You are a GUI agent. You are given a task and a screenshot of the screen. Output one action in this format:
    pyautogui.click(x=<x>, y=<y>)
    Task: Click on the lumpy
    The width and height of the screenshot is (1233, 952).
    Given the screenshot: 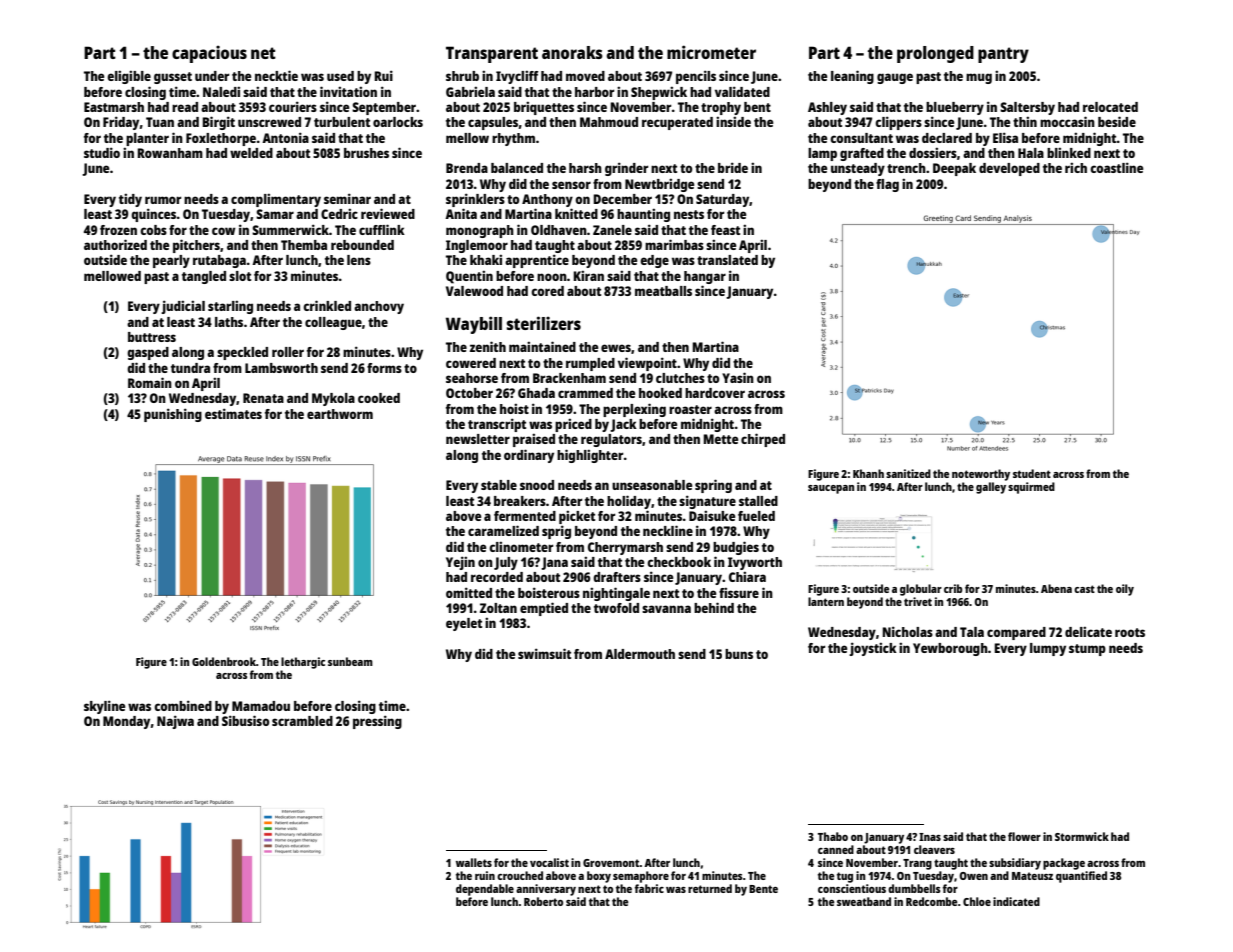 What is the action you would take?
    pyautogui.click(x=1048, y=649)
